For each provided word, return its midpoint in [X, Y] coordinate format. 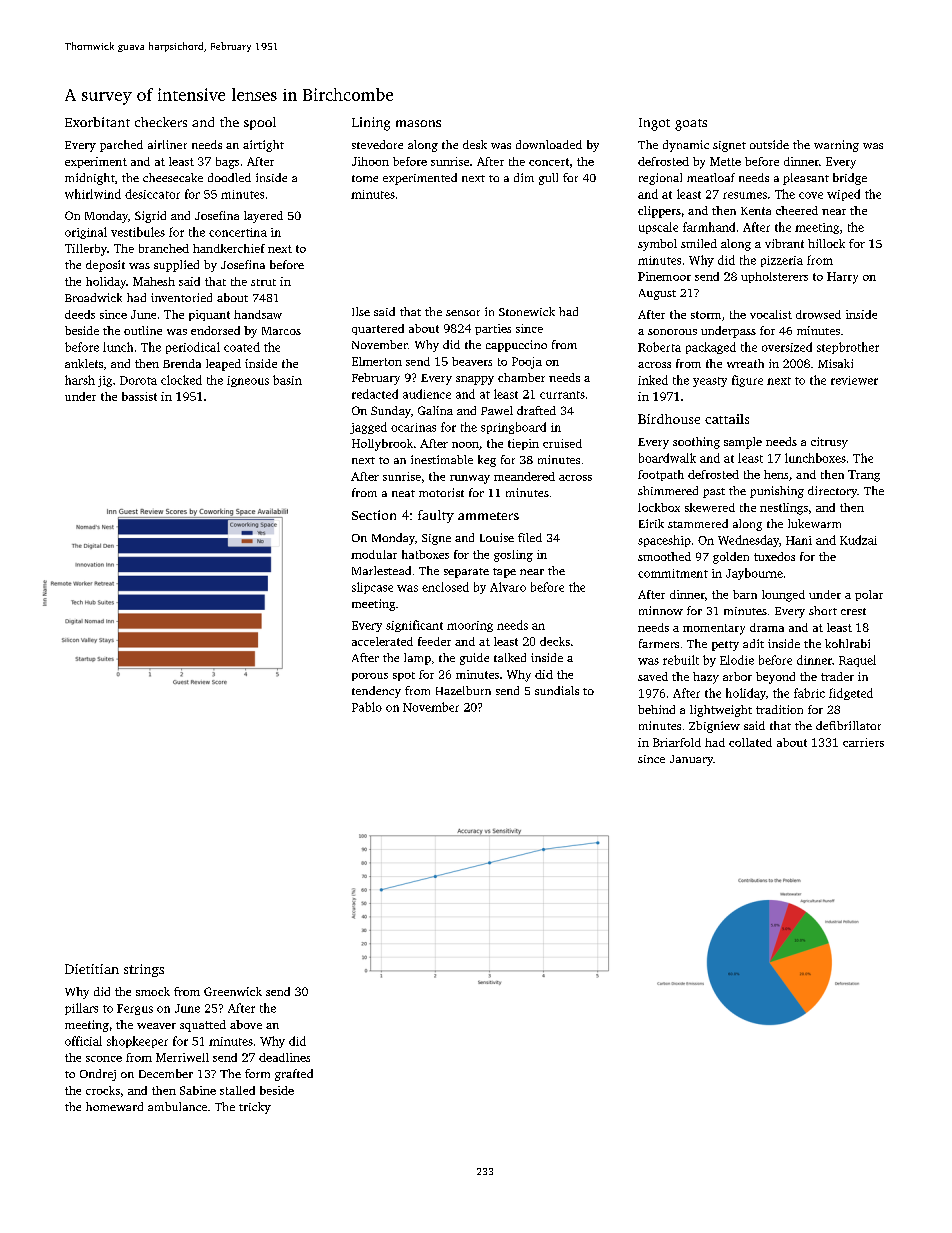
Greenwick [233, 991]
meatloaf [711, 177]
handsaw [258, 314]
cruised [562, 443]
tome [365, 178]
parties [493, 329]
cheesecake [173, 177]
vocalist [771, 314]
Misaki [835, 363]
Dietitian [92, 969]
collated [750, 742]
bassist [139, 396]
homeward [114, 1106]
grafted [294, 1075]
